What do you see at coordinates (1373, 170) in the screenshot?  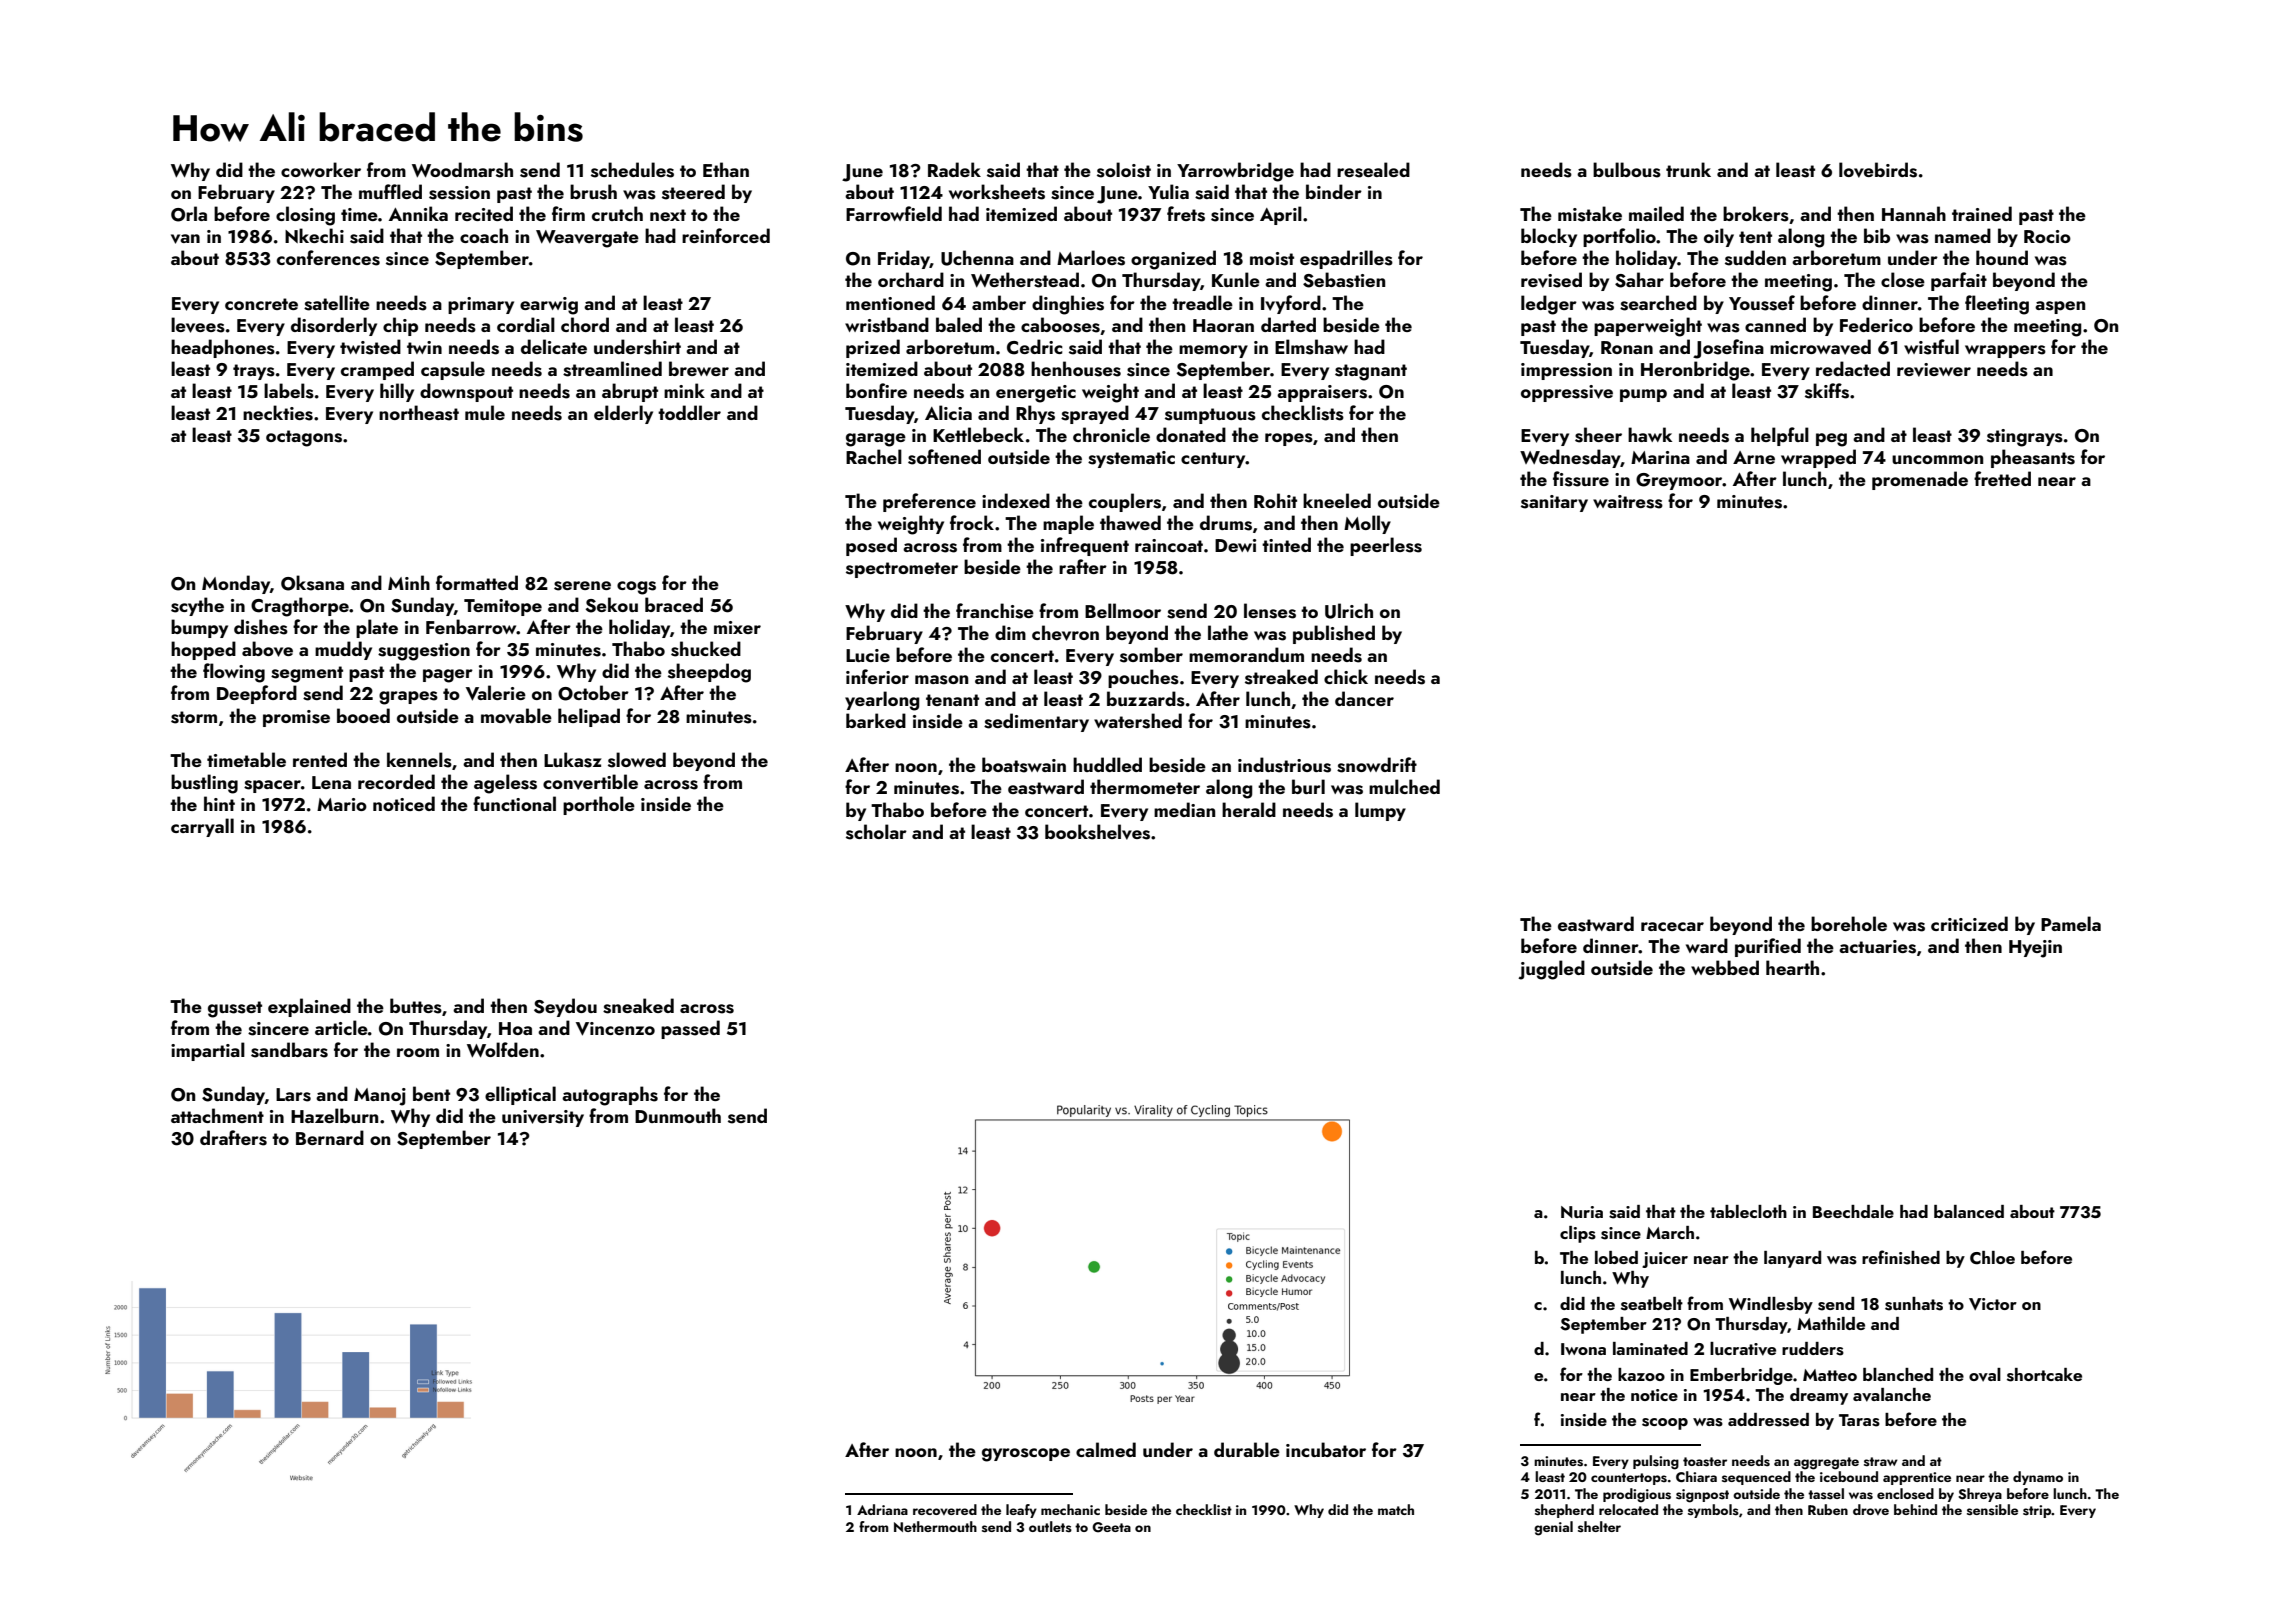 I see `resealed` at bounding box center [1373, 170].
